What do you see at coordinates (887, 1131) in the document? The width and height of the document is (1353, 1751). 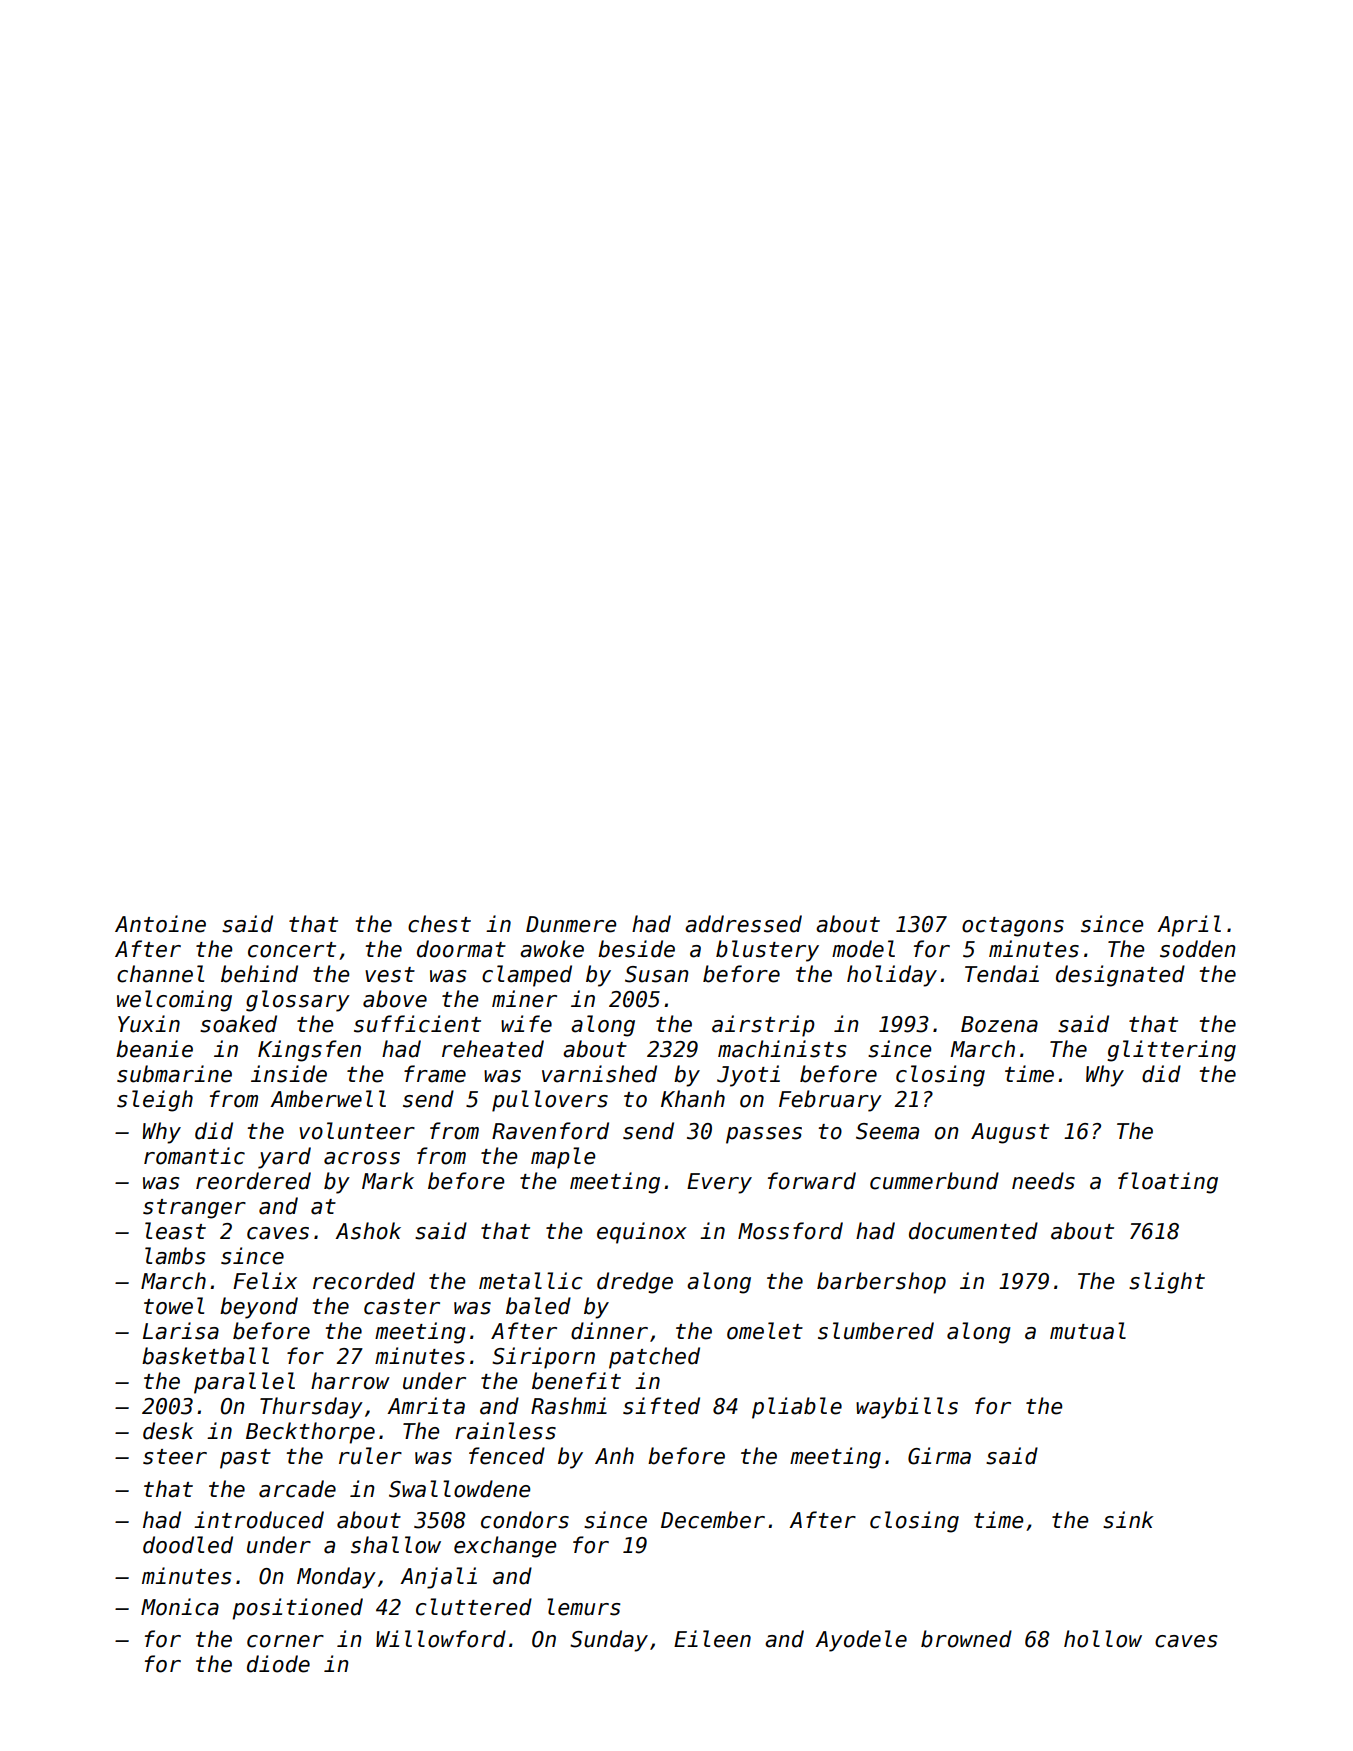 I see `Seema` at bounding box center [887, 1131].
